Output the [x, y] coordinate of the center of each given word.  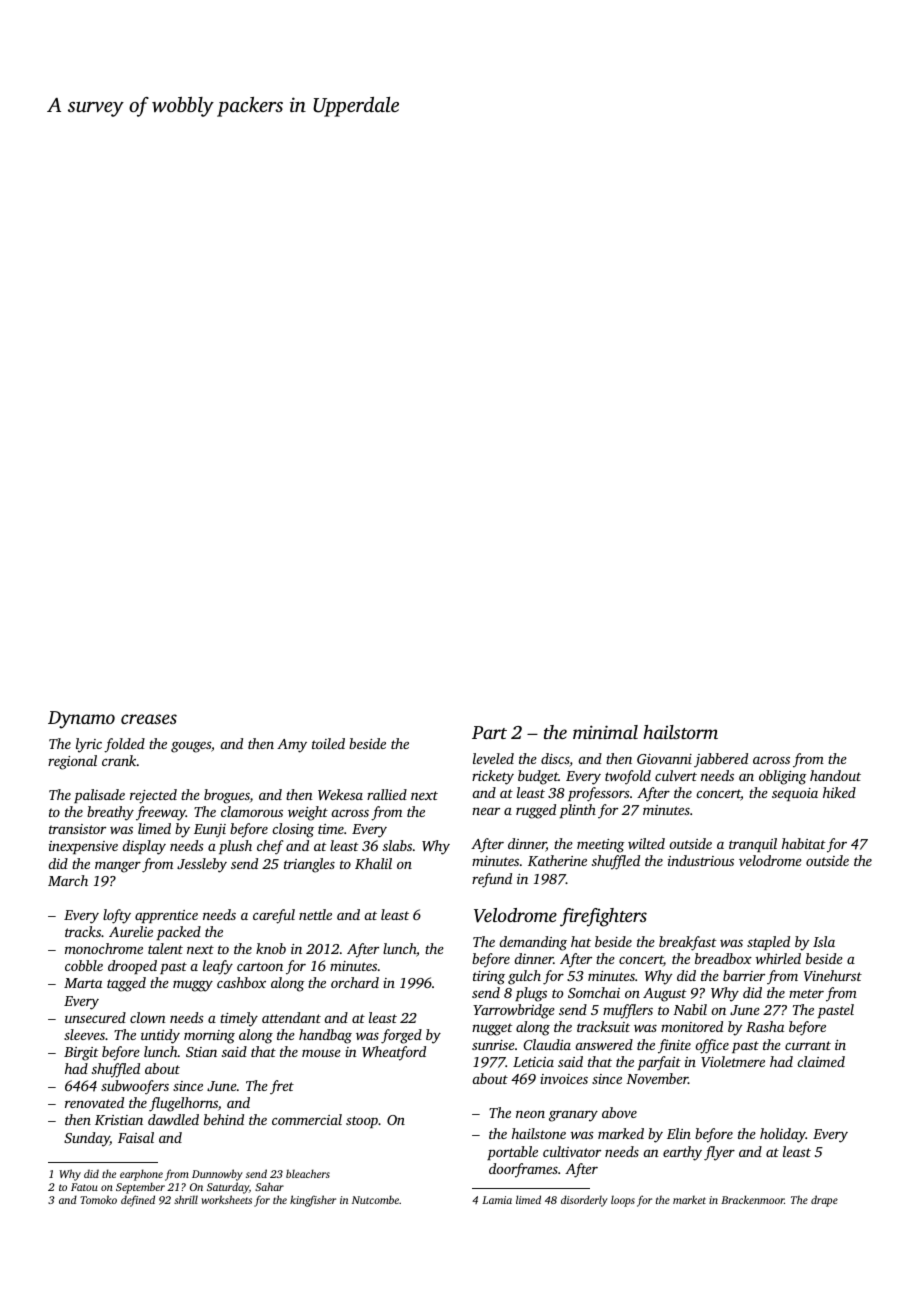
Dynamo [81, 720]
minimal [605, 732]
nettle [315, 914]
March [68, 880]
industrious [701, 860]
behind [224, 1119]
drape [824, 1201]
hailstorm [680, 732]
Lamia [497, 1200]
